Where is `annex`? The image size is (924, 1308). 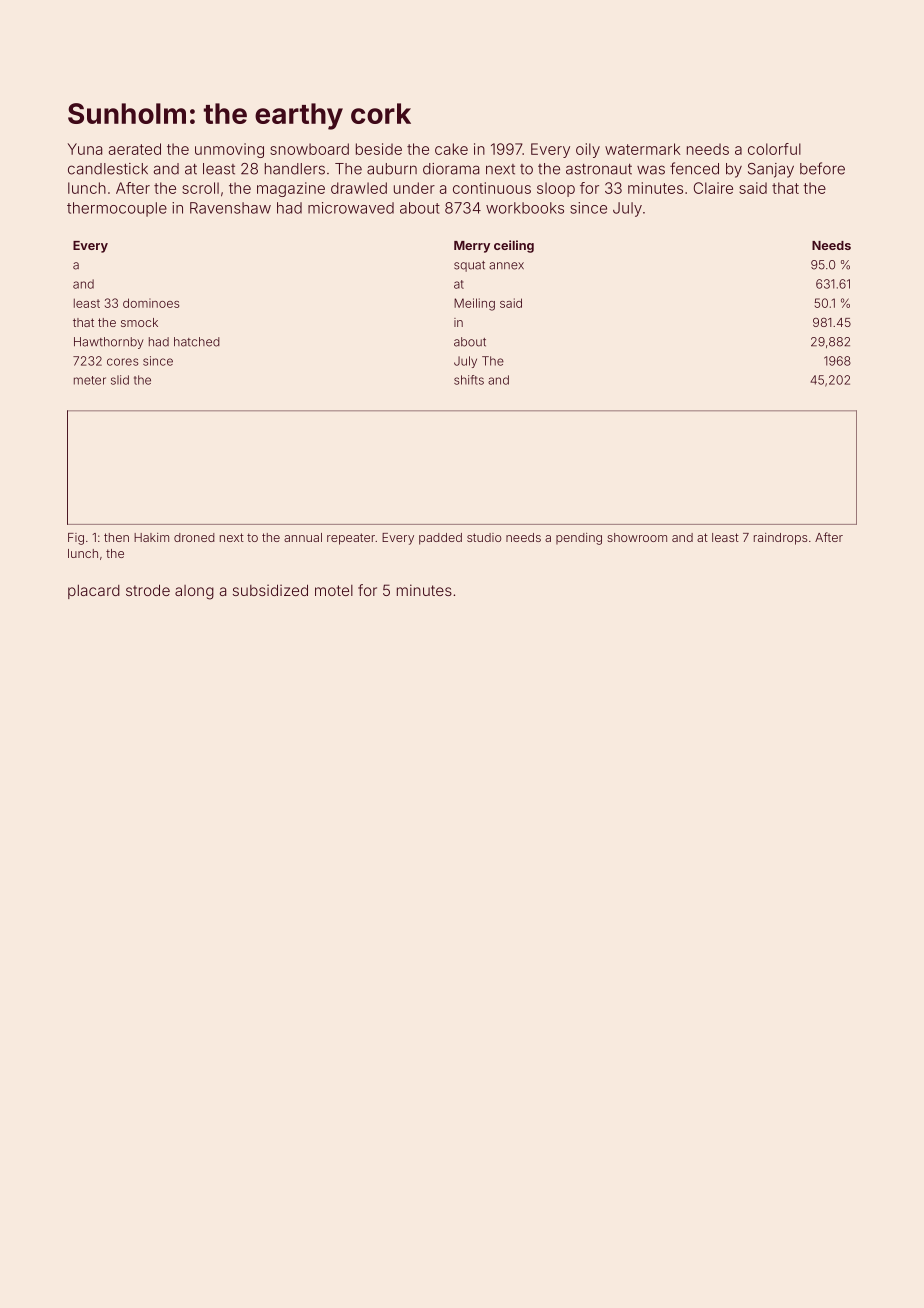 annex is located at coordinates (506, 266).
